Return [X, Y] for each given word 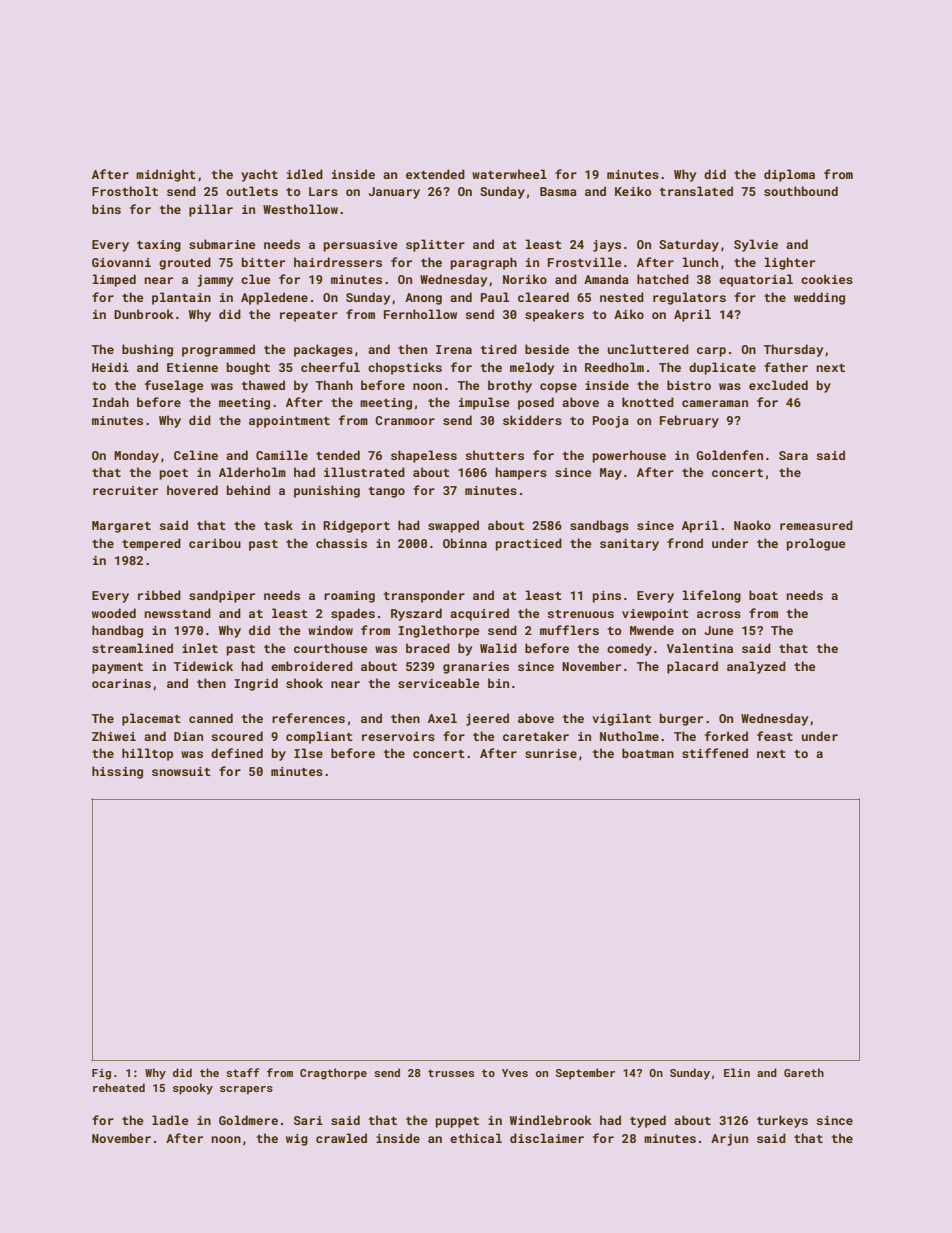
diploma [789, 175]
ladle [170, 1120]
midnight [166, 175]
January [394, 193]
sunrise [551, 753]
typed [648, 1121]
